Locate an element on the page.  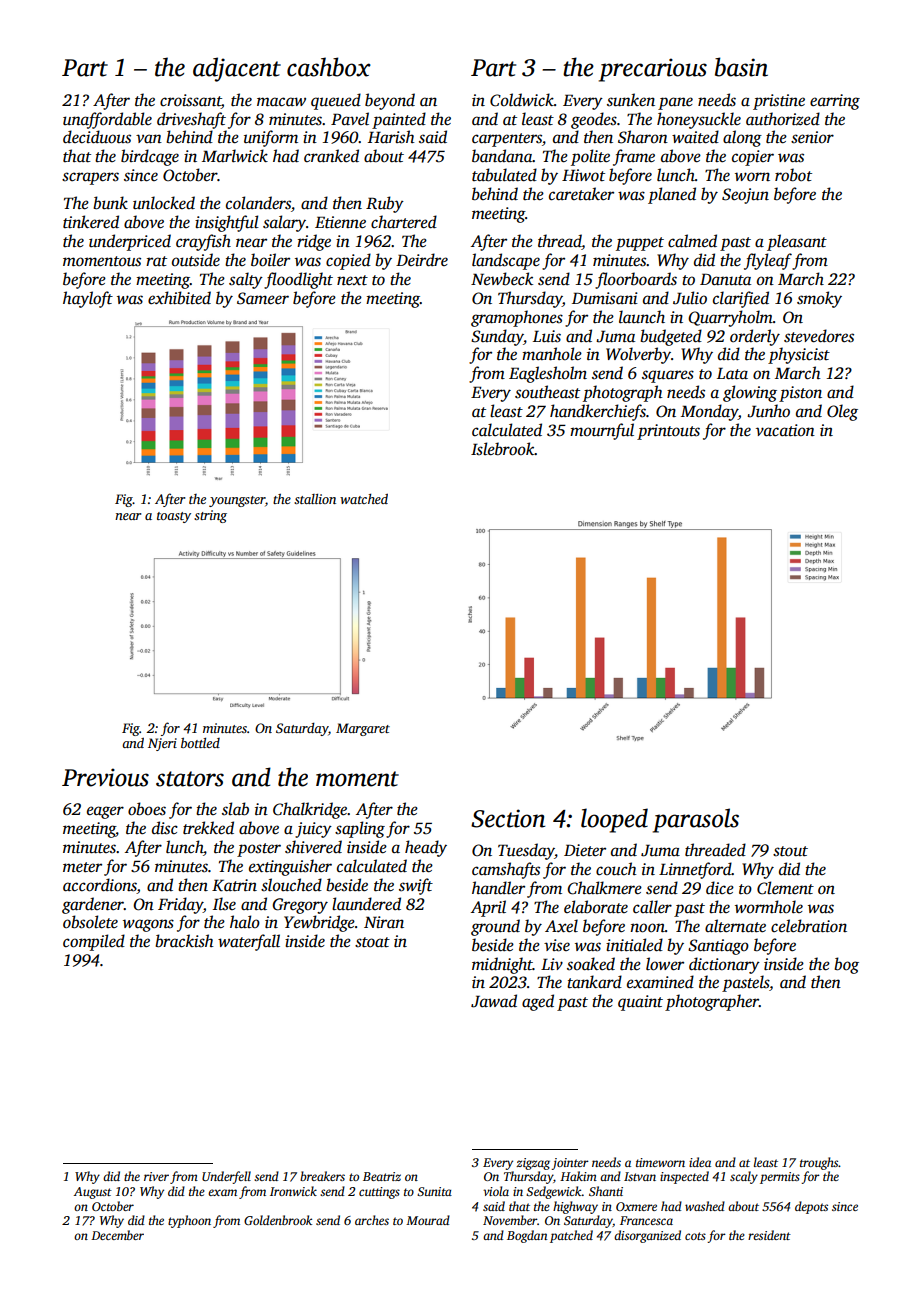
Previous is located at coordinates (105, 777).
